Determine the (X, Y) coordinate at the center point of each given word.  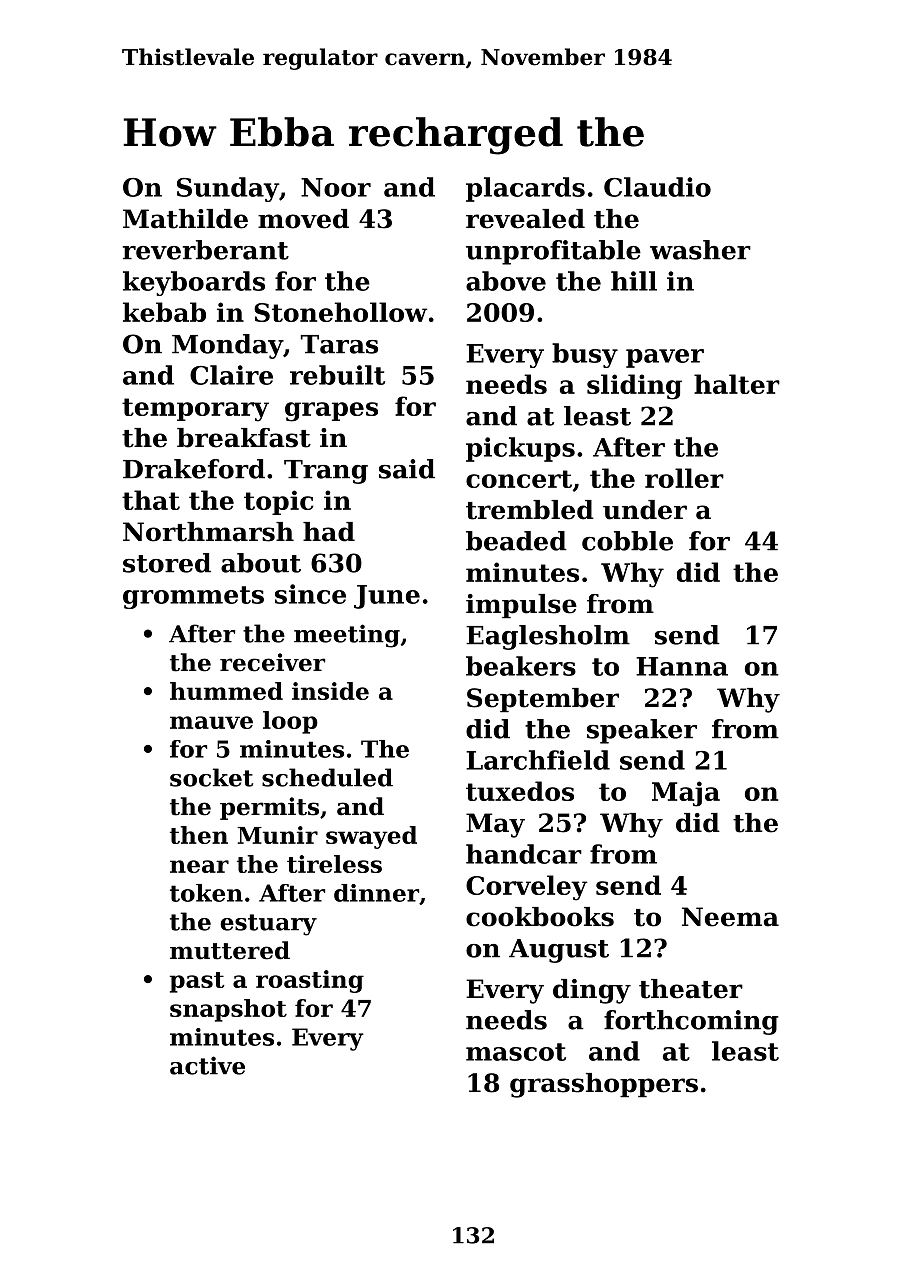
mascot (516, 1052)
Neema (730, 917)
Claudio (657, 187)
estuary (268, 925)
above (506, 281)
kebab (164, 312)
